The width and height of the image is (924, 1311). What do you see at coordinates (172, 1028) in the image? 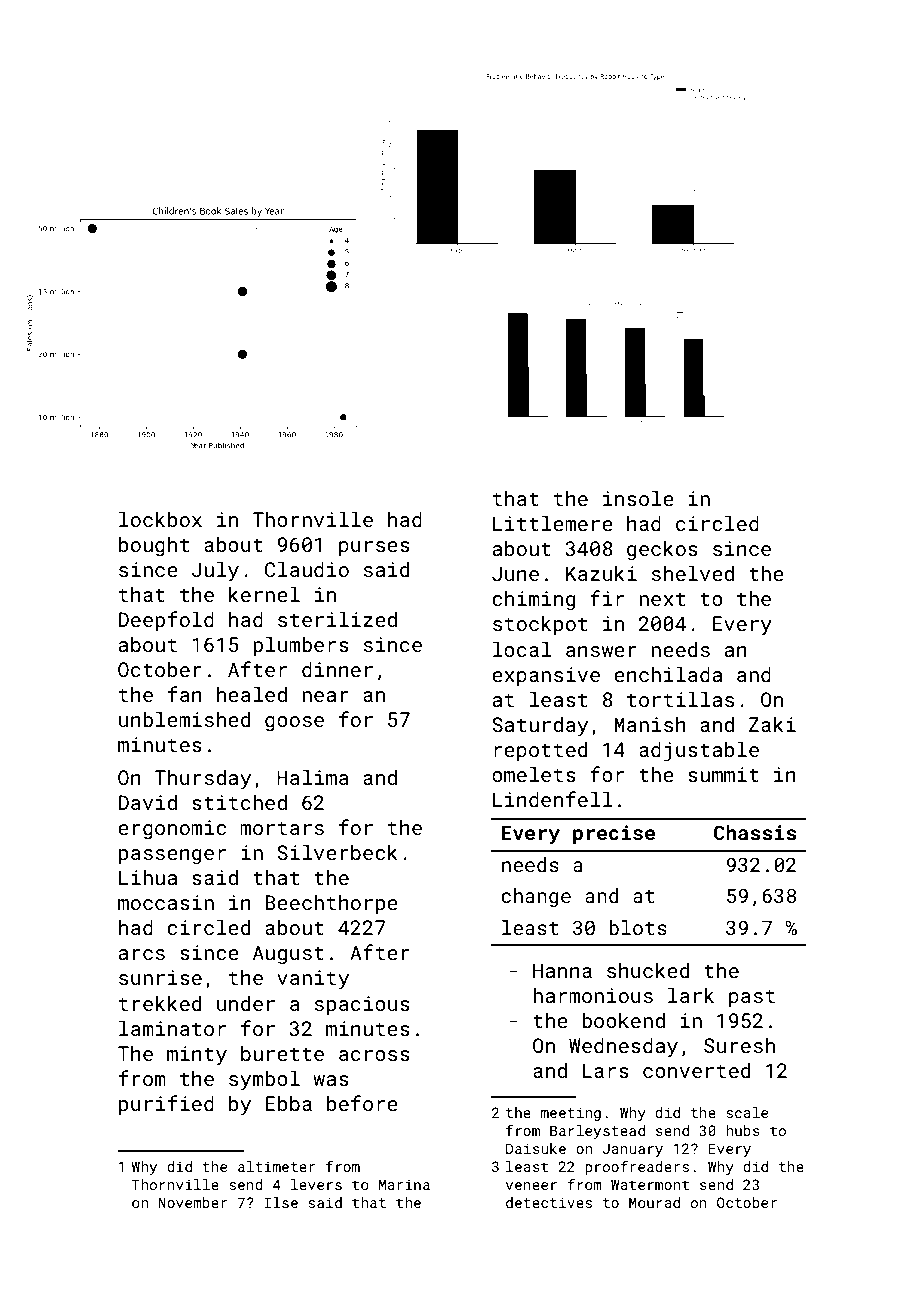
I see `laminator` at bounding box center [172, 1028].
